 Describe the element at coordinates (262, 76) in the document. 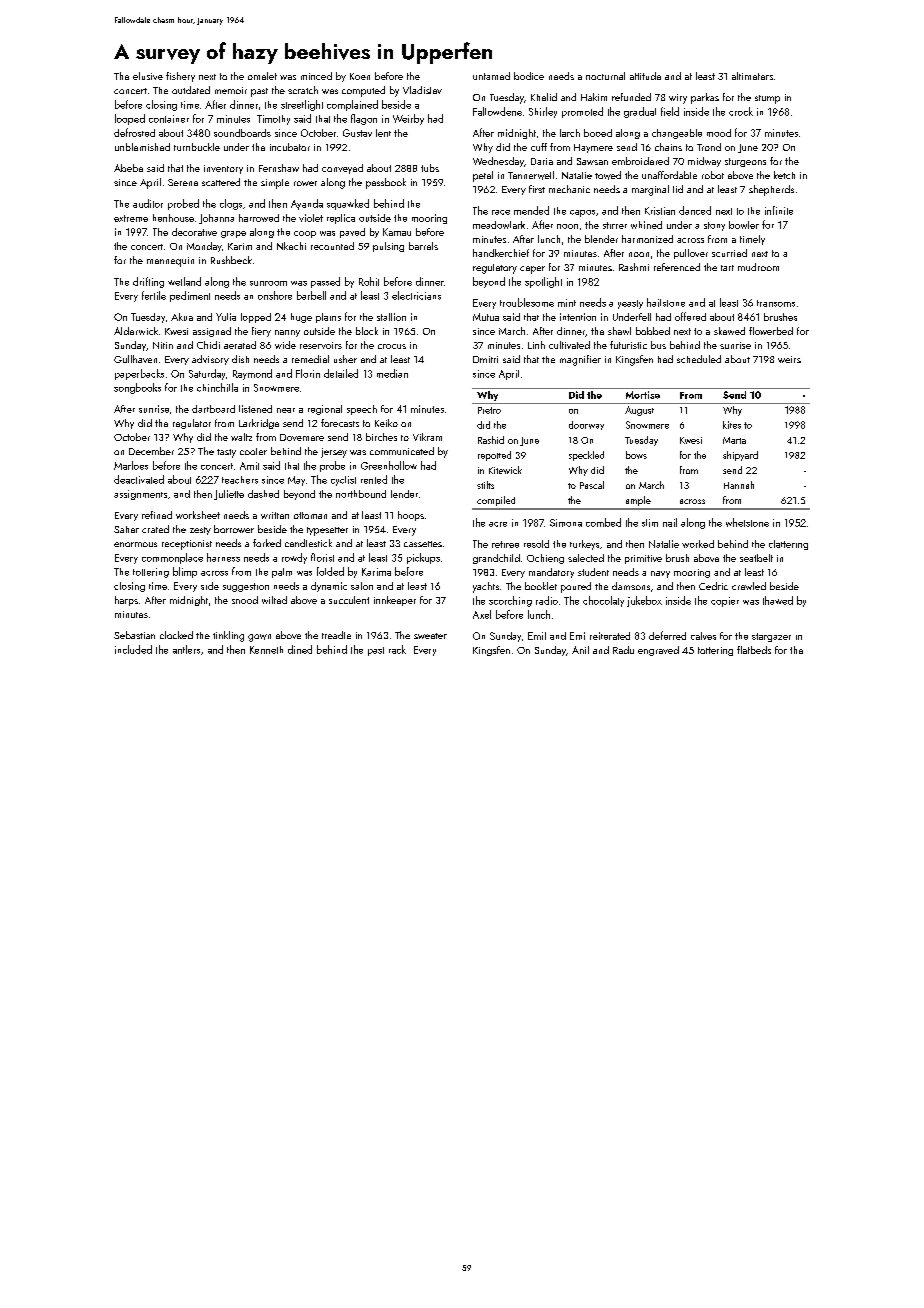

I see `omelet` at that location.
